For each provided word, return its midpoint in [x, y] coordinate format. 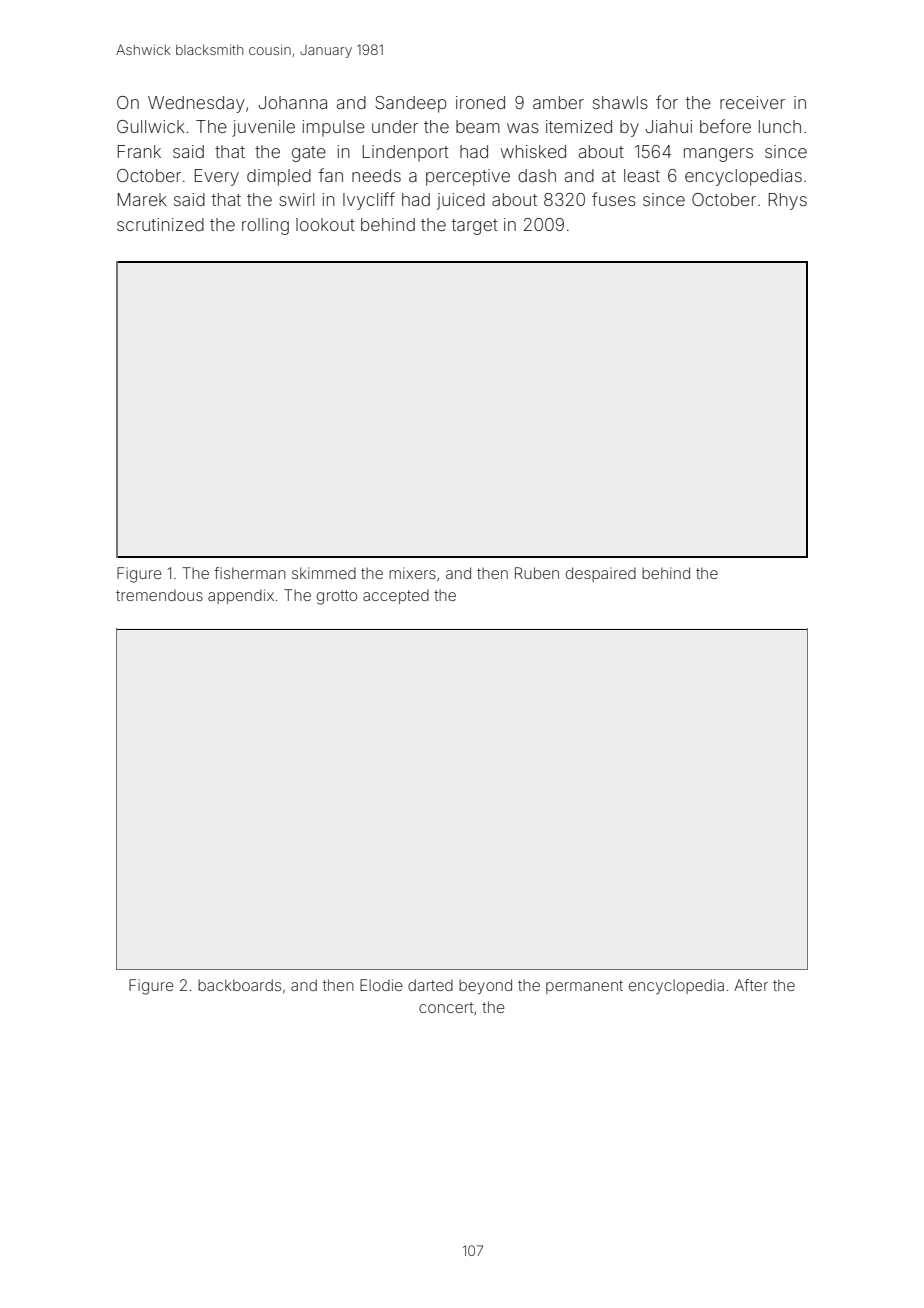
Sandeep [410, 104]
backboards [239, 985]
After [751, 985]
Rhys [788, 201]
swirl [296, 199]
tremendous [159, 595]
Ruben [537, 573]
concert [446, 1007]
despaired [601, 574]
